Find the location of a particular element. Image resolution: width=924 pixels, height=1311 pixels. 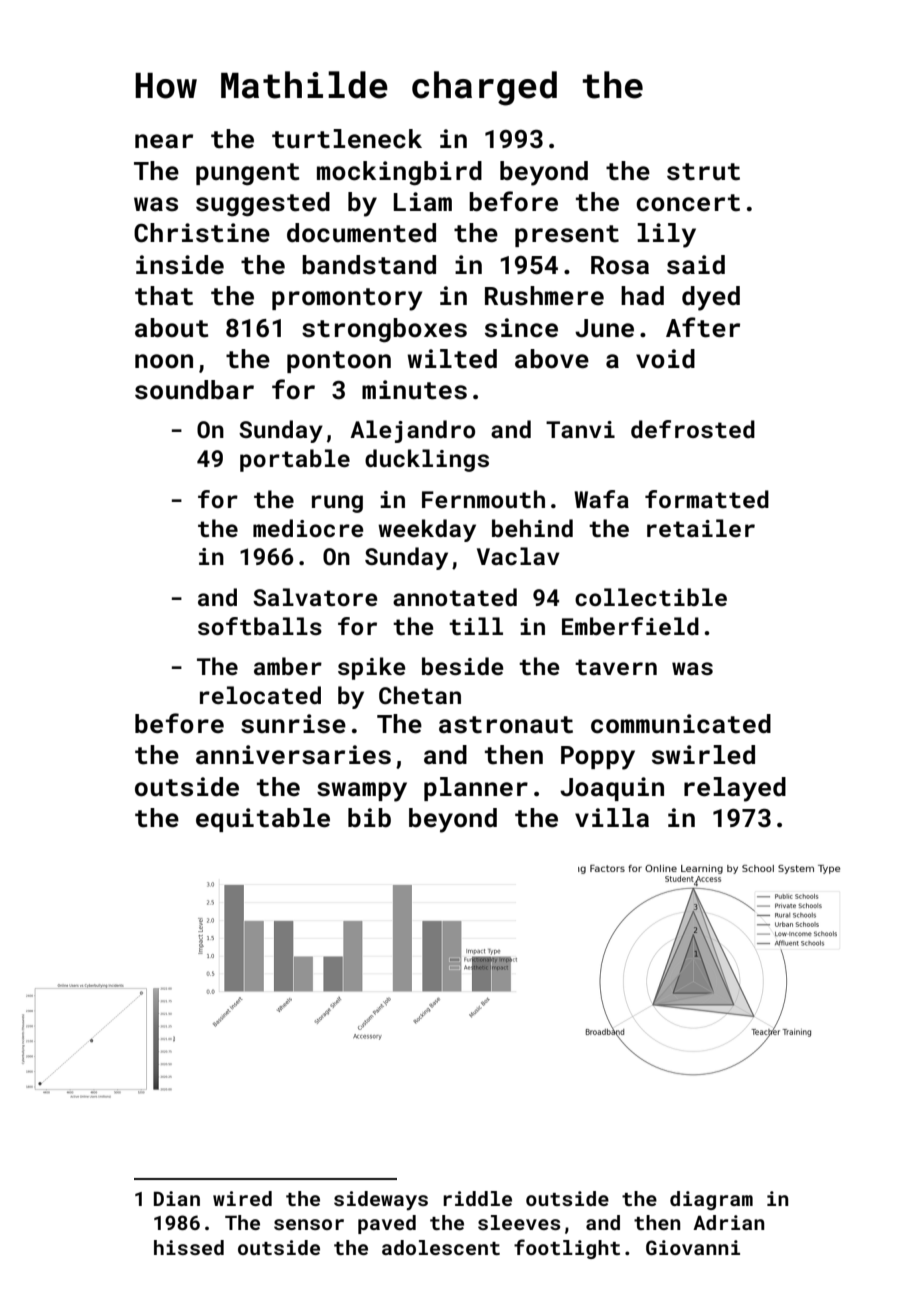

annotated is located at coordinates (455, 597).
